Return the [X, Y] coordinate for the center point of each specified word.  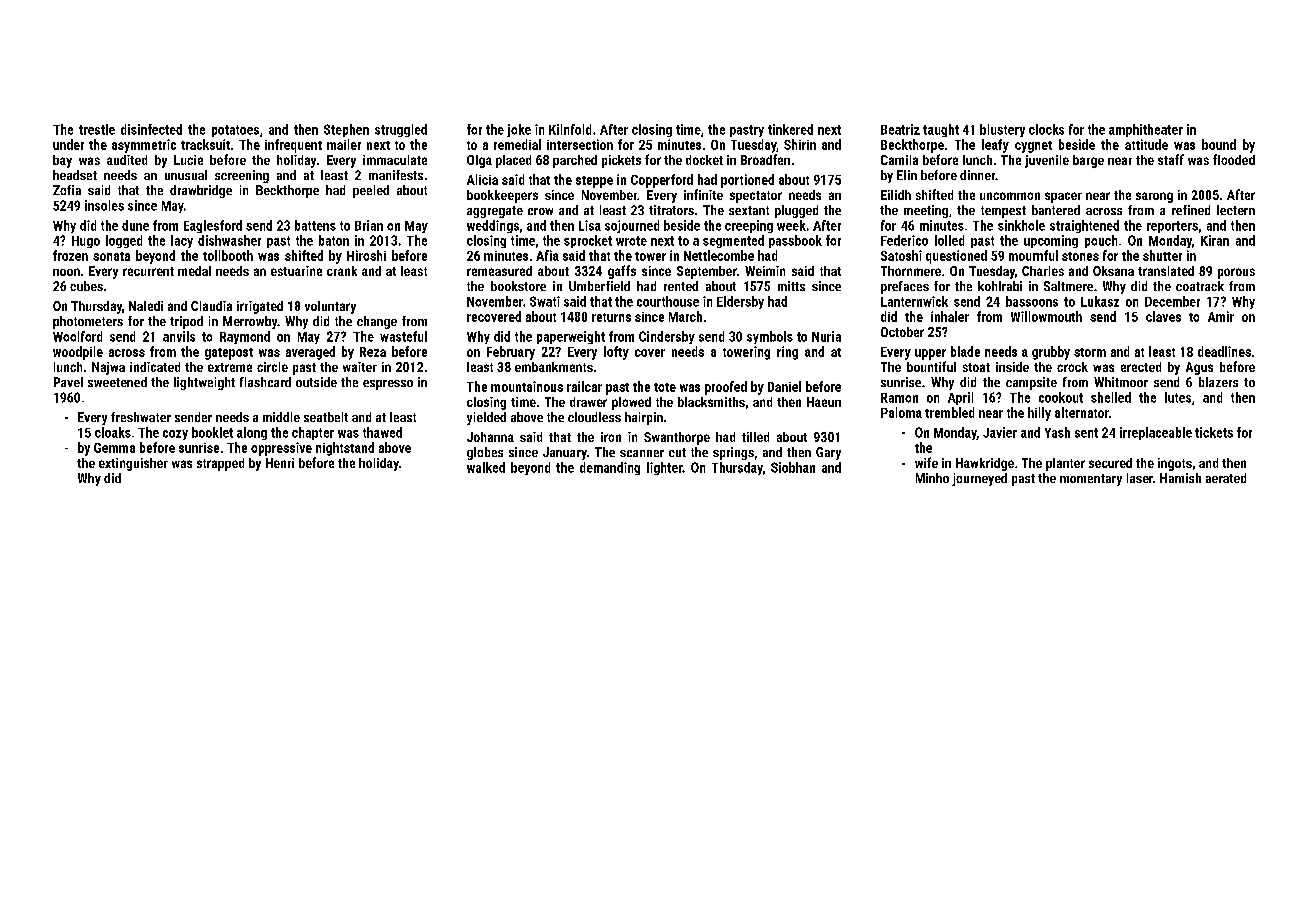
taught [941, 130]
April [960, 398]
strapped [220, 464]
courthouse [668, 301]
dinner [977, 175]
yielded [486, 418]
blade [965, 351]
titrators [671, 210]
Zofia [67, 190]
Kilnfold [570, 129]
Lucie [188, 160]
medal [194, 271]
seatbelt [326, 417]
